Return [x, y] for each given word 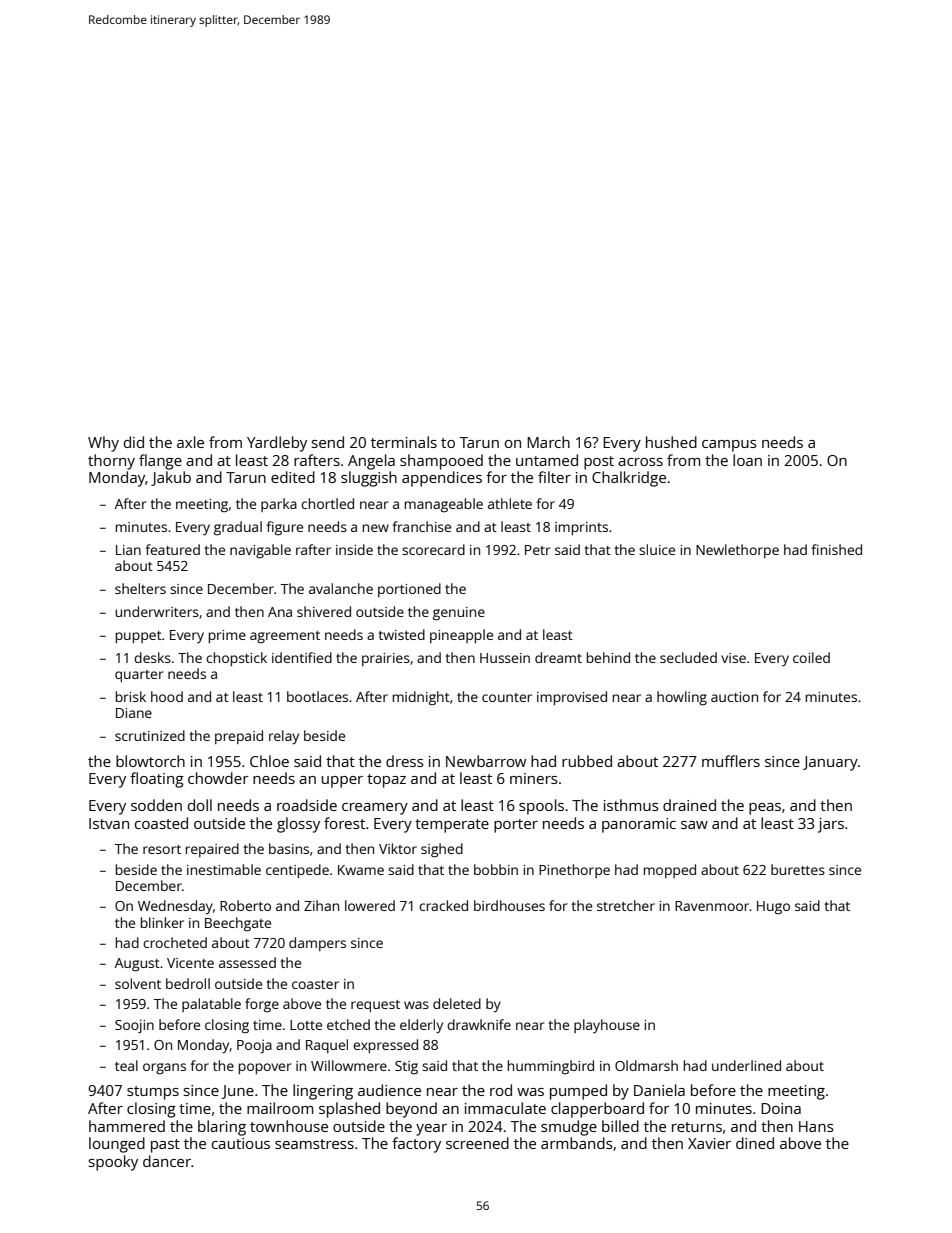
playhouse [607, 1026]
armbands [577, 1143]
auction [734, 697]
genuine [459, 614]
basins [289, 848]
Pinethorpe [574, 871]
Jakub [171, 478]
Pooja [254, 1046]
